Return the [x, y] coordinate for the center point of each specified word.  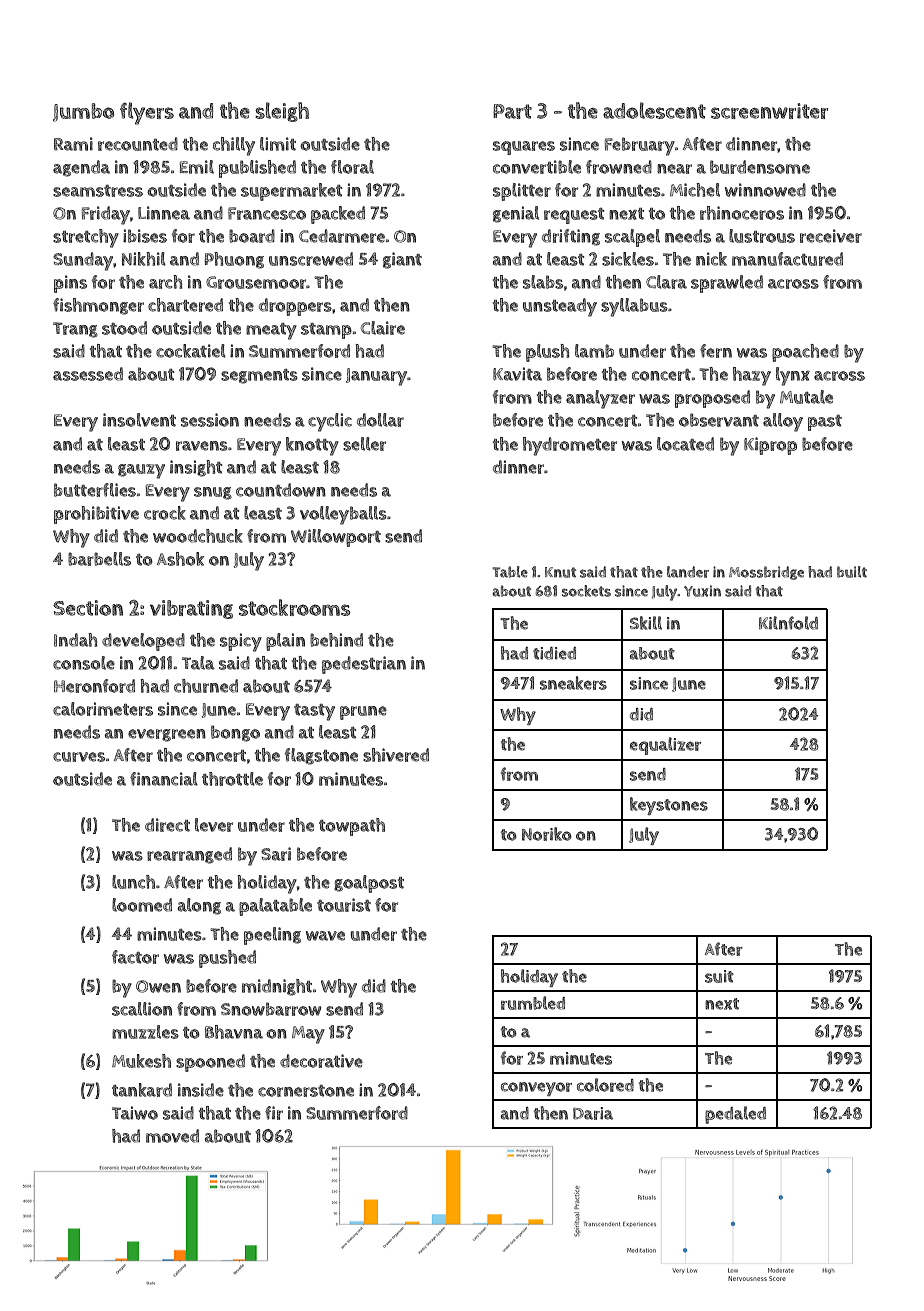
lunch [133, 882]
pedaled [735, 1115]
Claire [383, 328]
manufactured [787, 259]
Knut [560, 572]
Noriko [547, 834]
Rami [73, 144]
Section [88, 608]
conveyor [536, 1089]
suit [719, 976]
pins [70, 284]
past [825, 423]
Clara [666, 282]
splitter [522, 192]
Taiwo [135, 1113]
